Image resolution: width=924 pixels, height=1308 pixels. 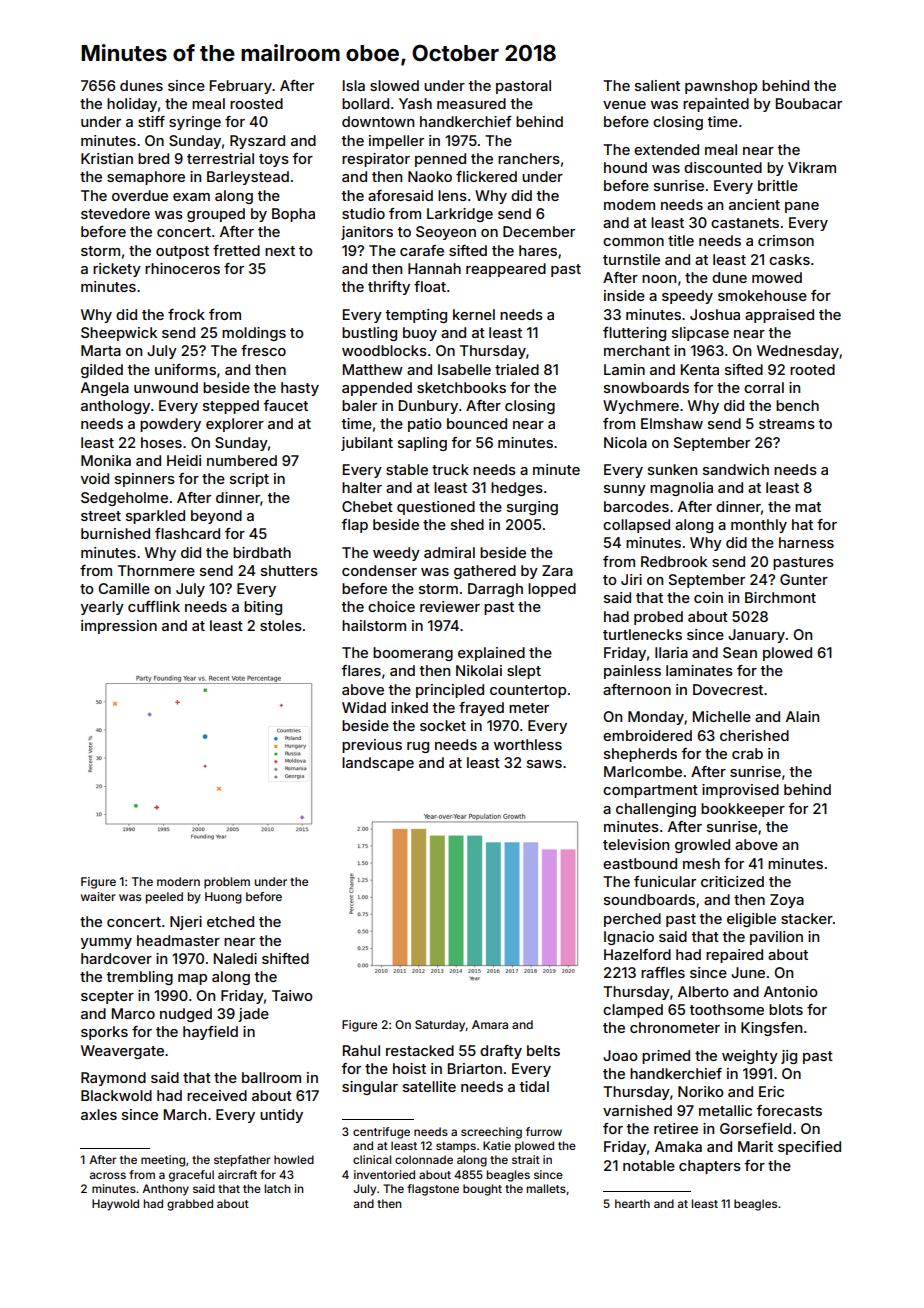 What do you see at coordinates (474, 314) in the screenshot?
I see `kernel` at bounding box center [474, 314].
